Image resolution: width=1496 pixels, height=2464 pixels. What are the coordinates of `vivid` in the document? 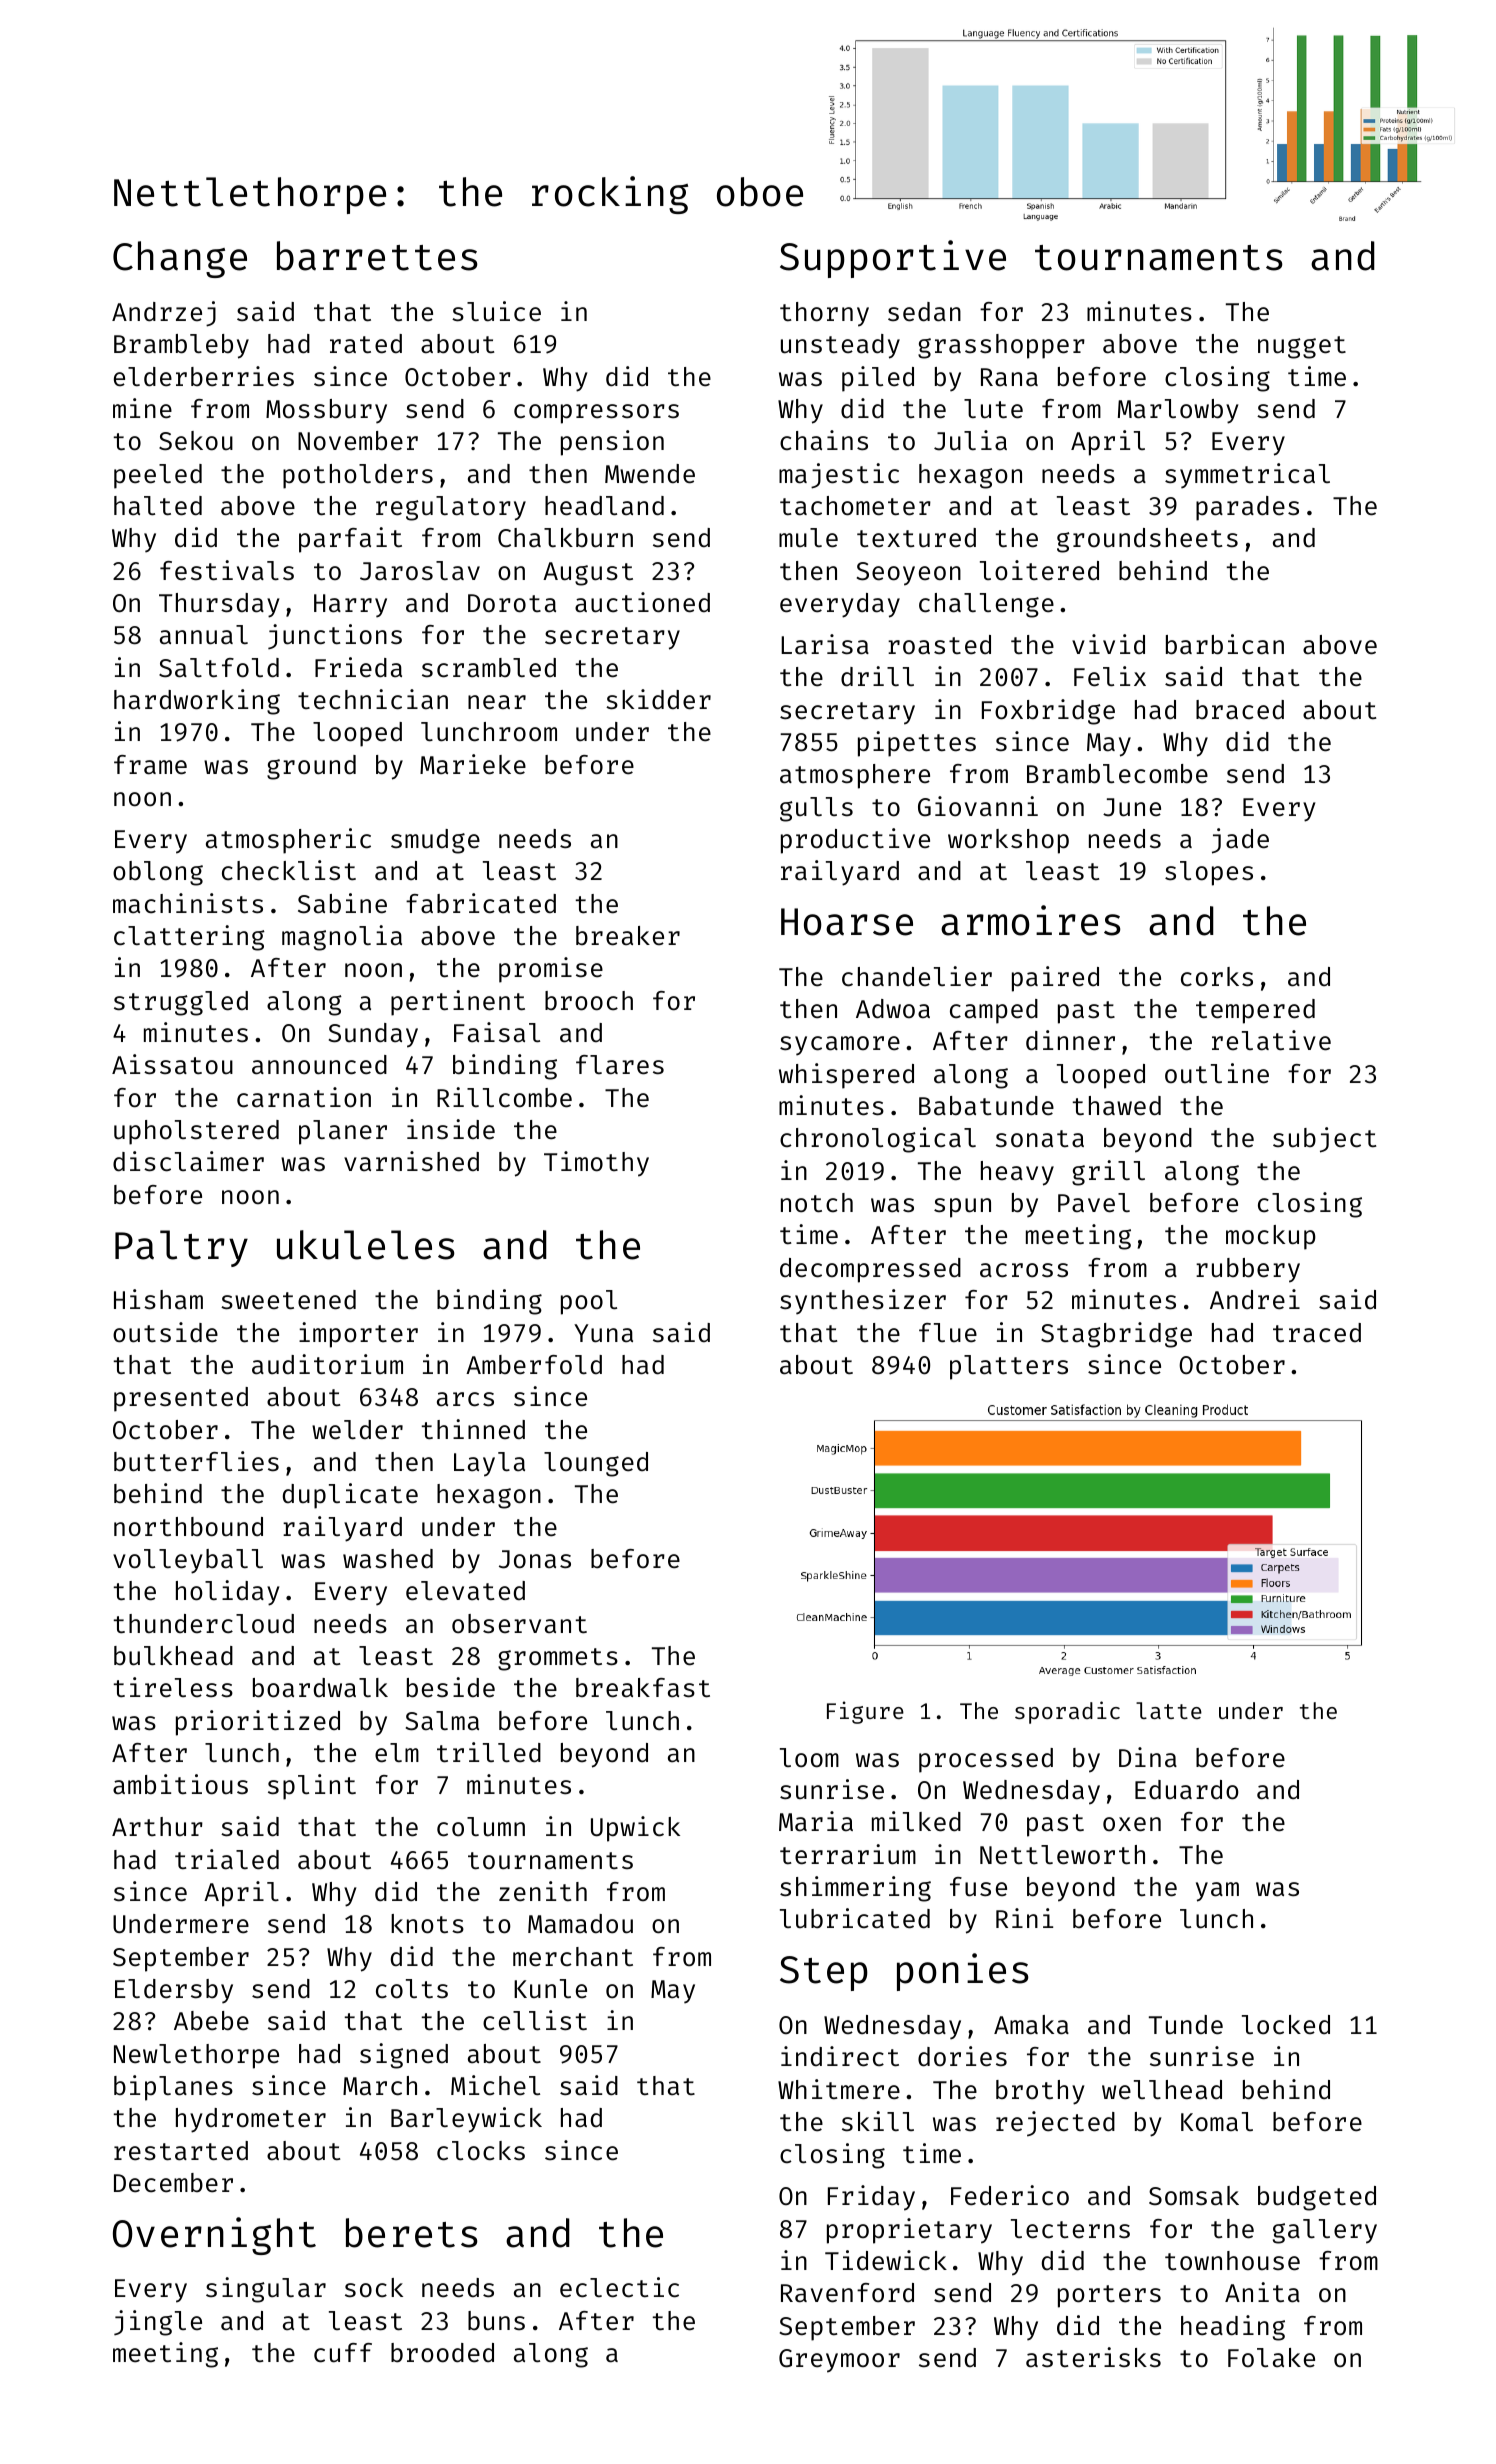 It's located at (1108, 644).
